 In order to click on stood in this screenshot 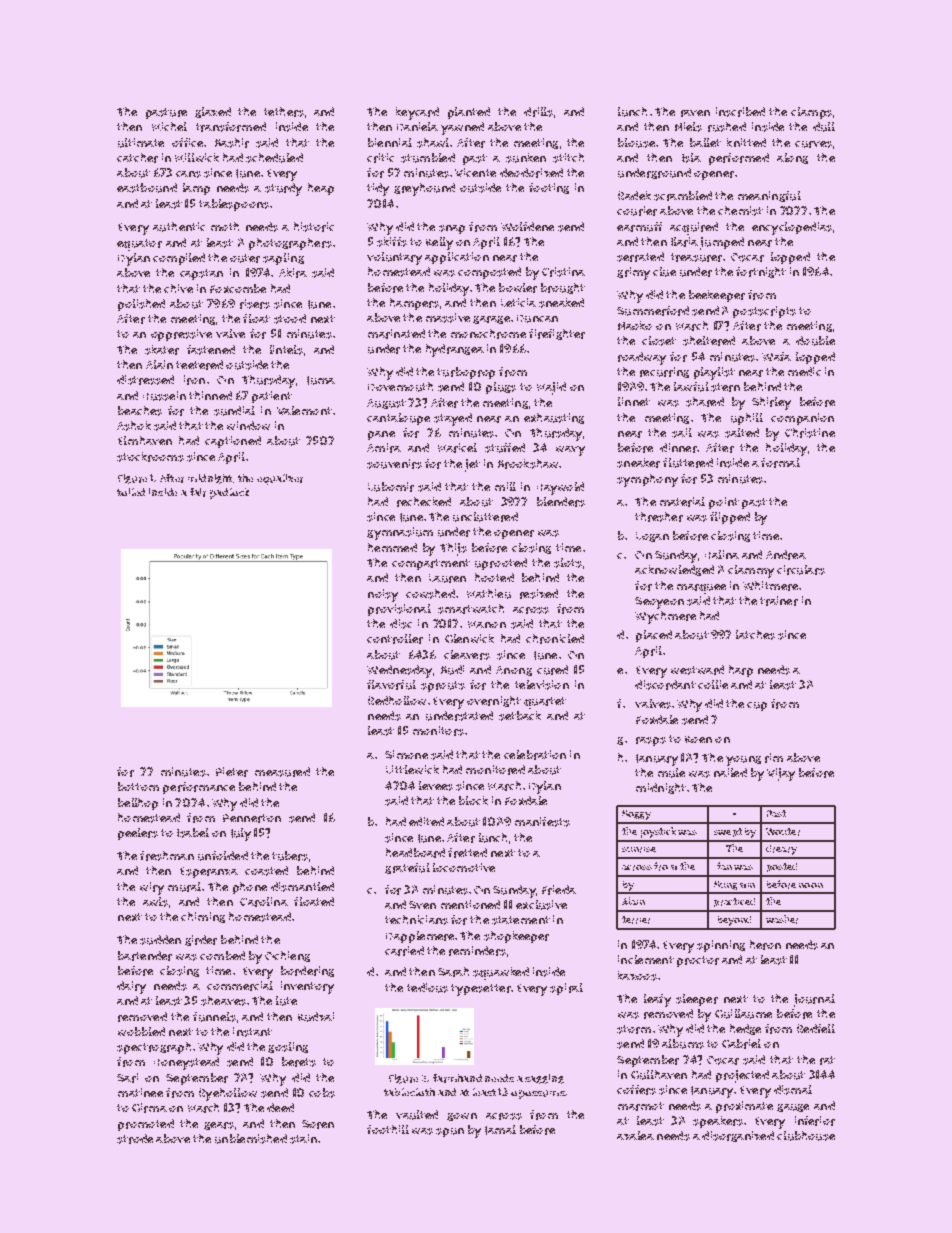, I will do `click(290, 319)`.
